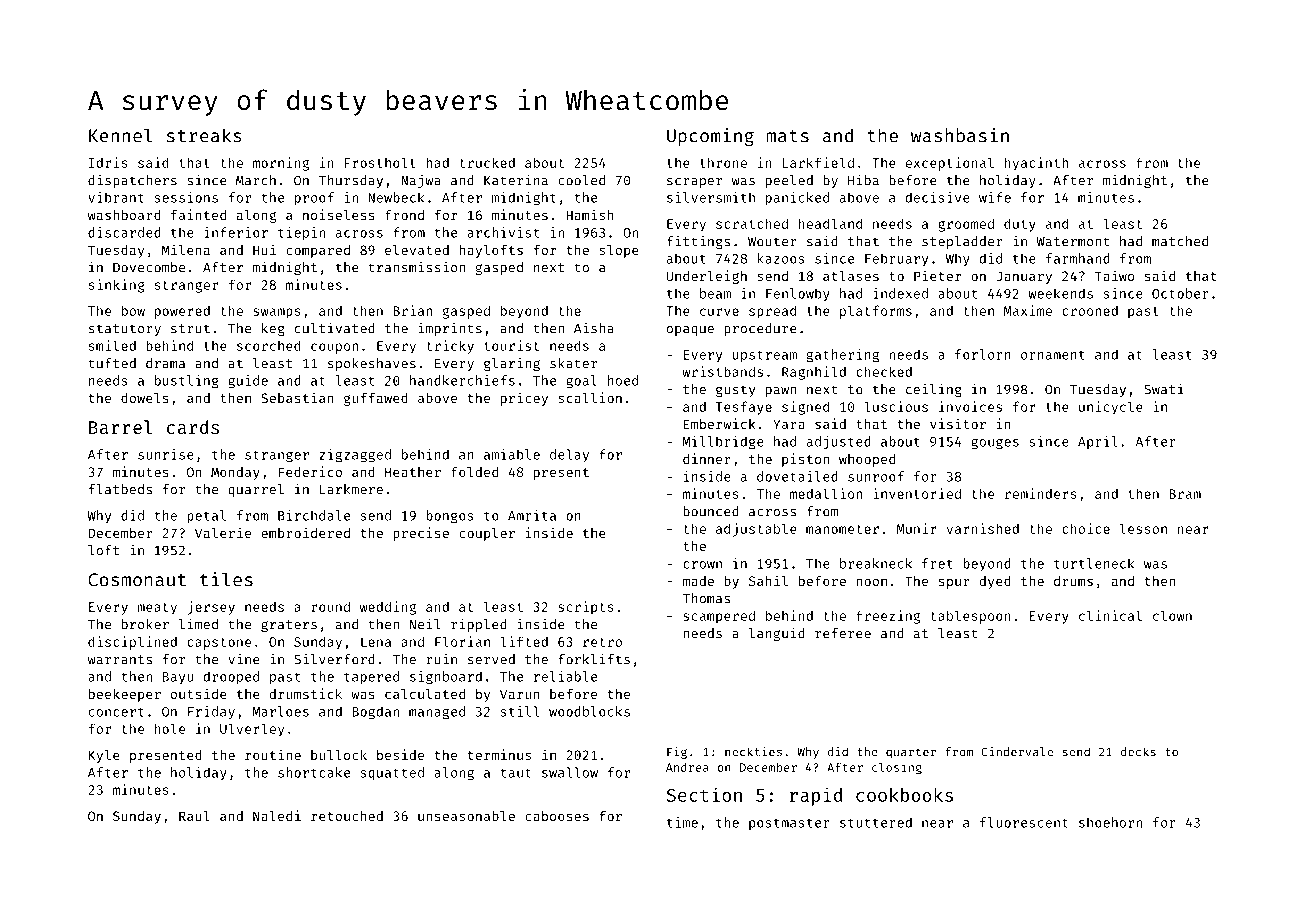 The image size is (1308, 924). I want to click on Swati, so click(1164, 389).
